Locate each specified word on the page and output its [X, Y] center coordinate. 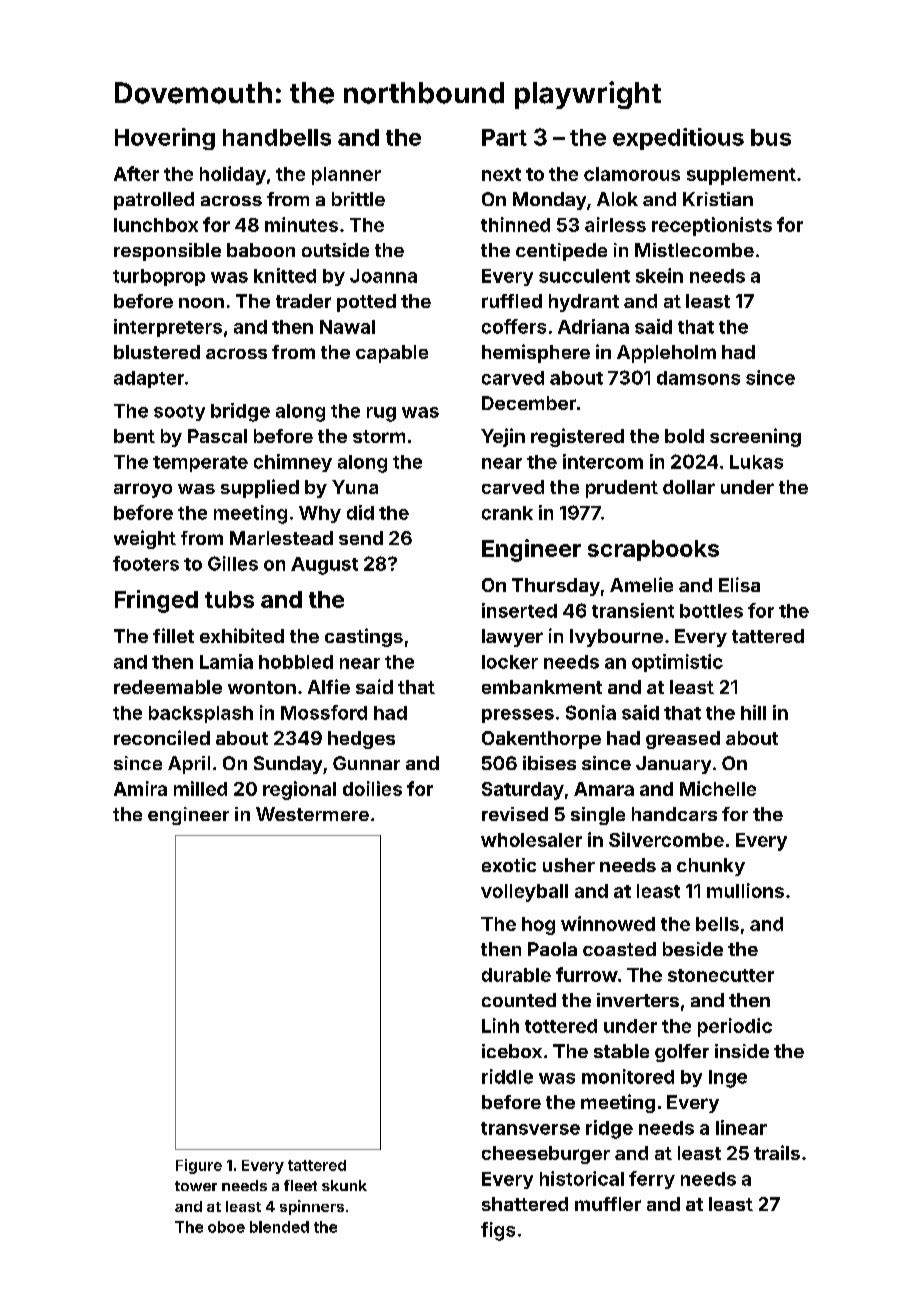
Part [504, 137]
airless [615, 224]
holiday [233, 175]
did [360, 512]
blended [279, 1227]
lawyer [512, 638]
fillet [173, 635]
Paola [552, 949]
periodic [735, 1027]
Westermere [312, 814]
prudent [622, 489]
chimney [293, 463]
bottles [711, 611]
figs [498, 1231]
